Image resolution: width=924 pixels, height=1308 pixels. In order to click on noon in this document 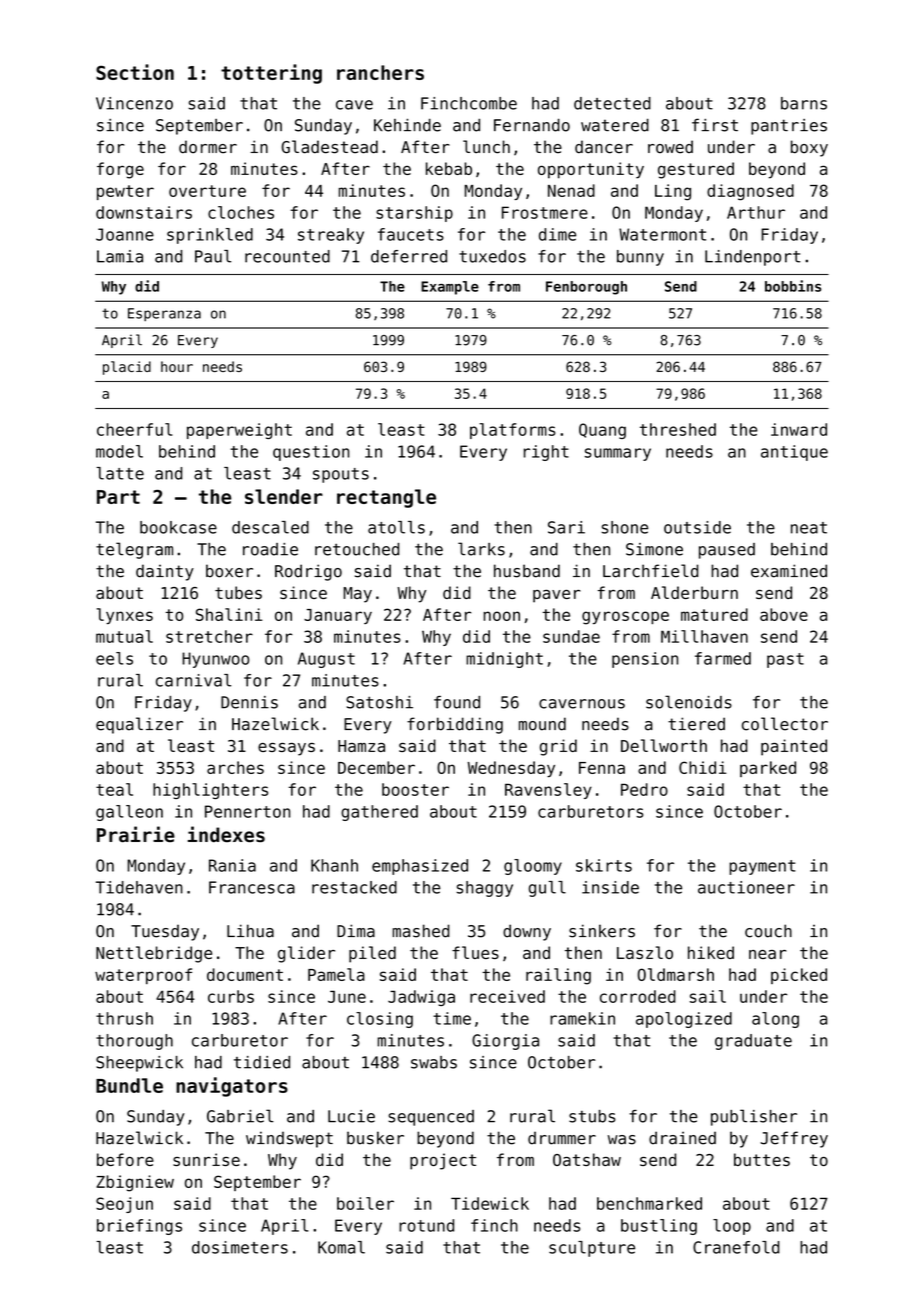, I will do `click(502, 616)`.
